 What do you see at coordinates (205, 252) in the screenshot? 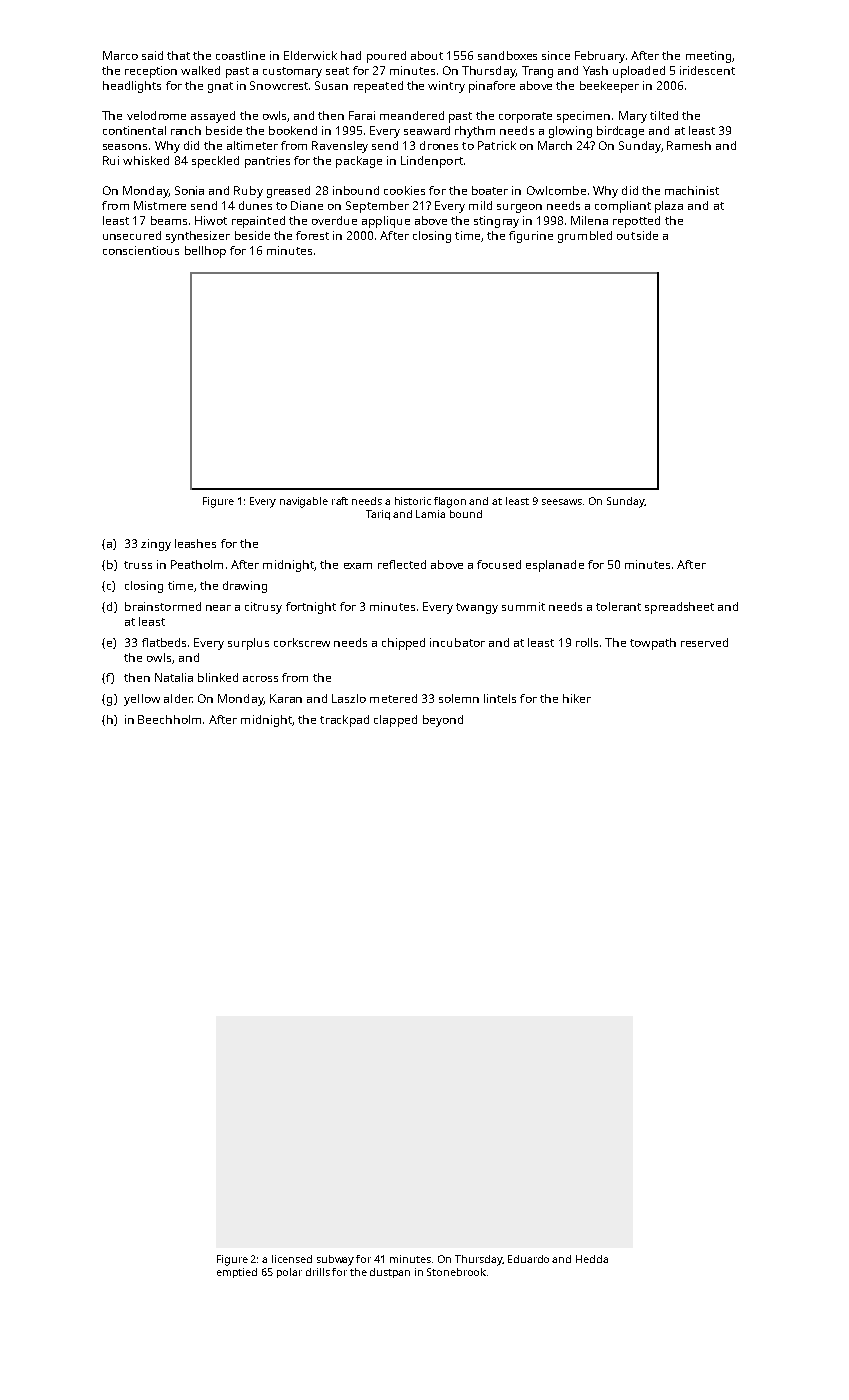
I see `bellhop` at bounding box center [205, 252].
